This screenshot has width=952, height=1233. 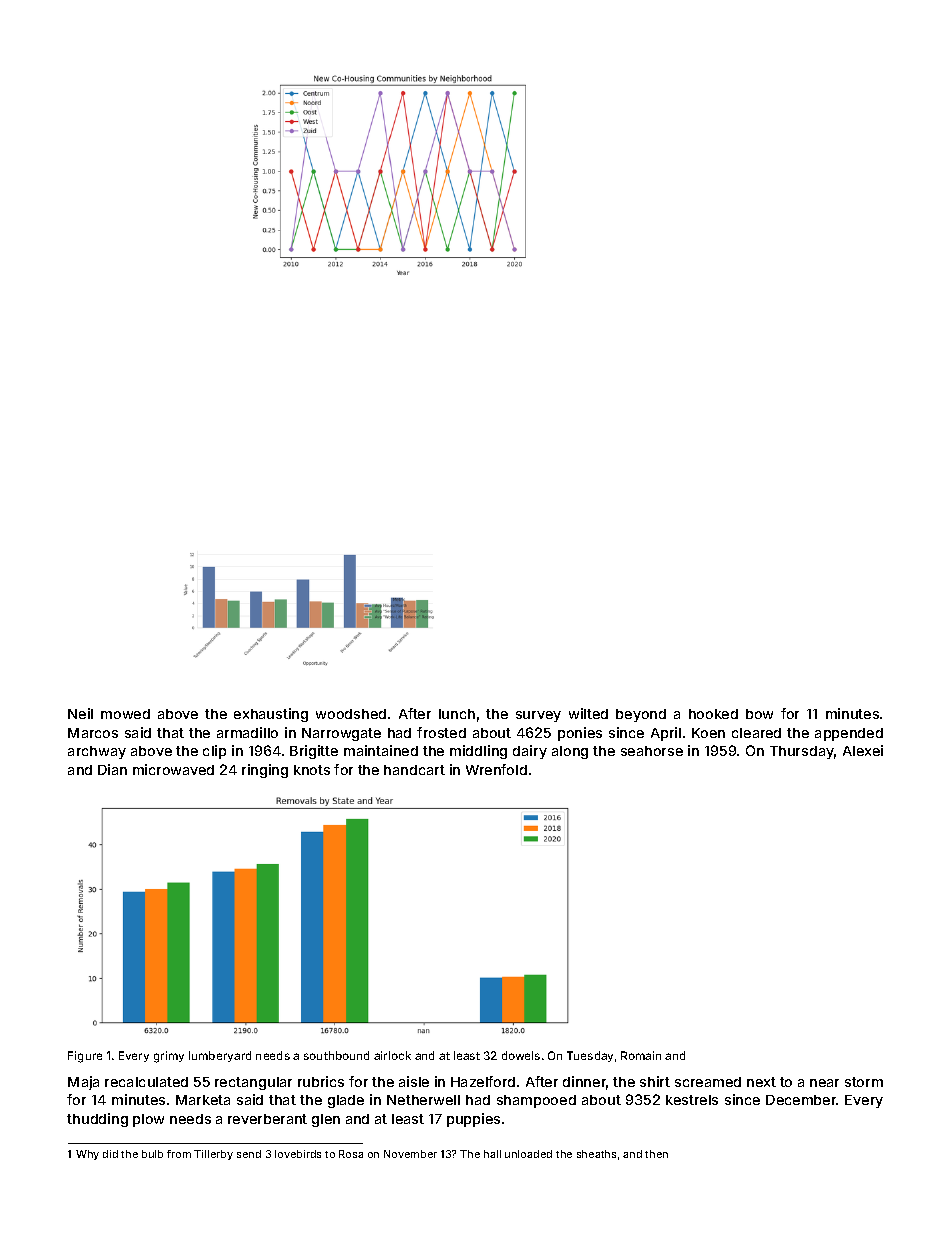 I want to click on Figure, so click(x=85, y=1057).
